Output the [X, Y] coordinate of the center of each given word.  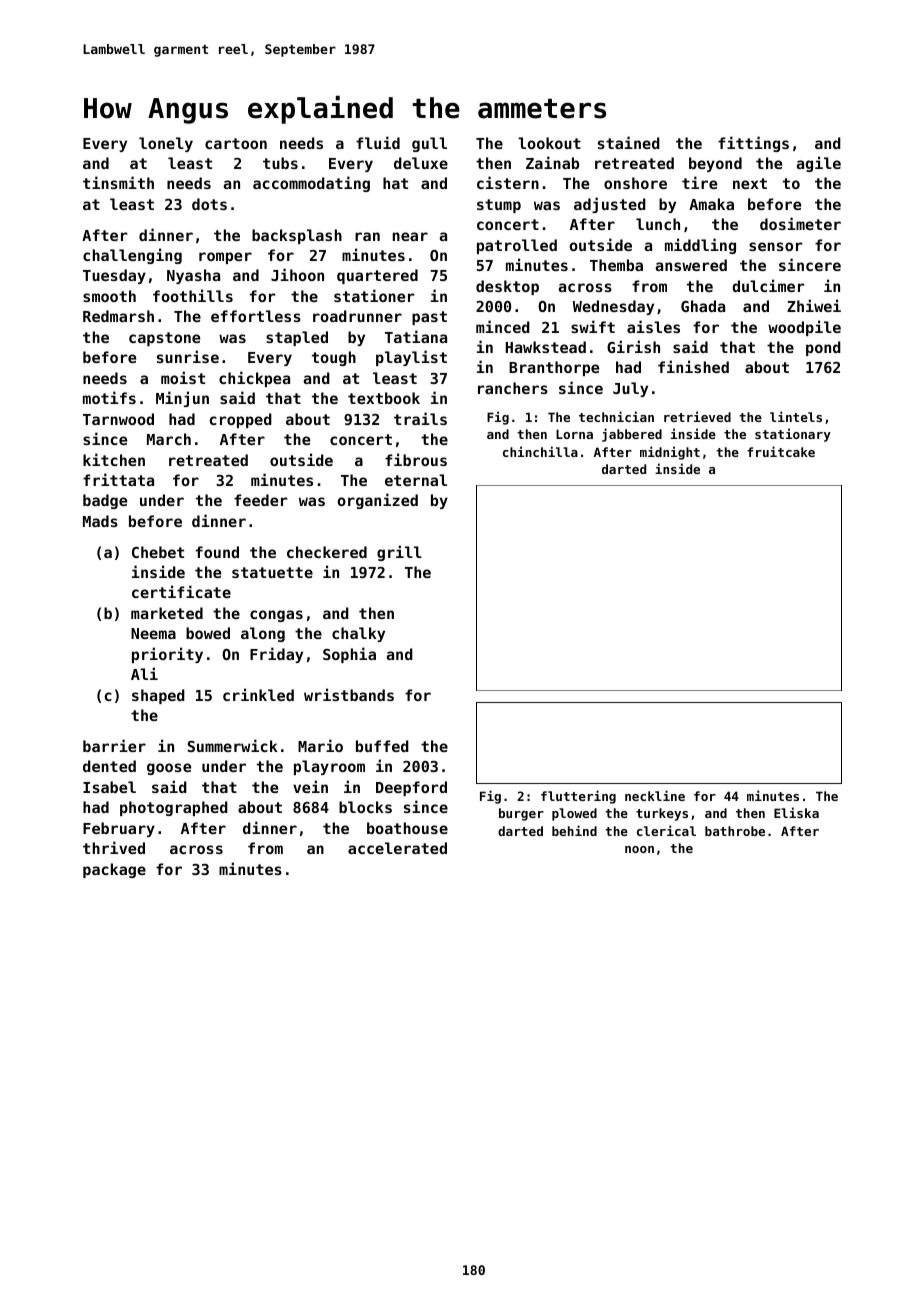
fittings [753, 144]
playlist [411, 358]
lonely [166, 144]
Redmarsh [118, 316]
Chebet [158, 552]
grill [399, 553]
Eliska [796, 812]
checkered [327, 552]
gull [429, 144]
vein [310, 786]
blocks [365, 807]
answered [691, 265]
